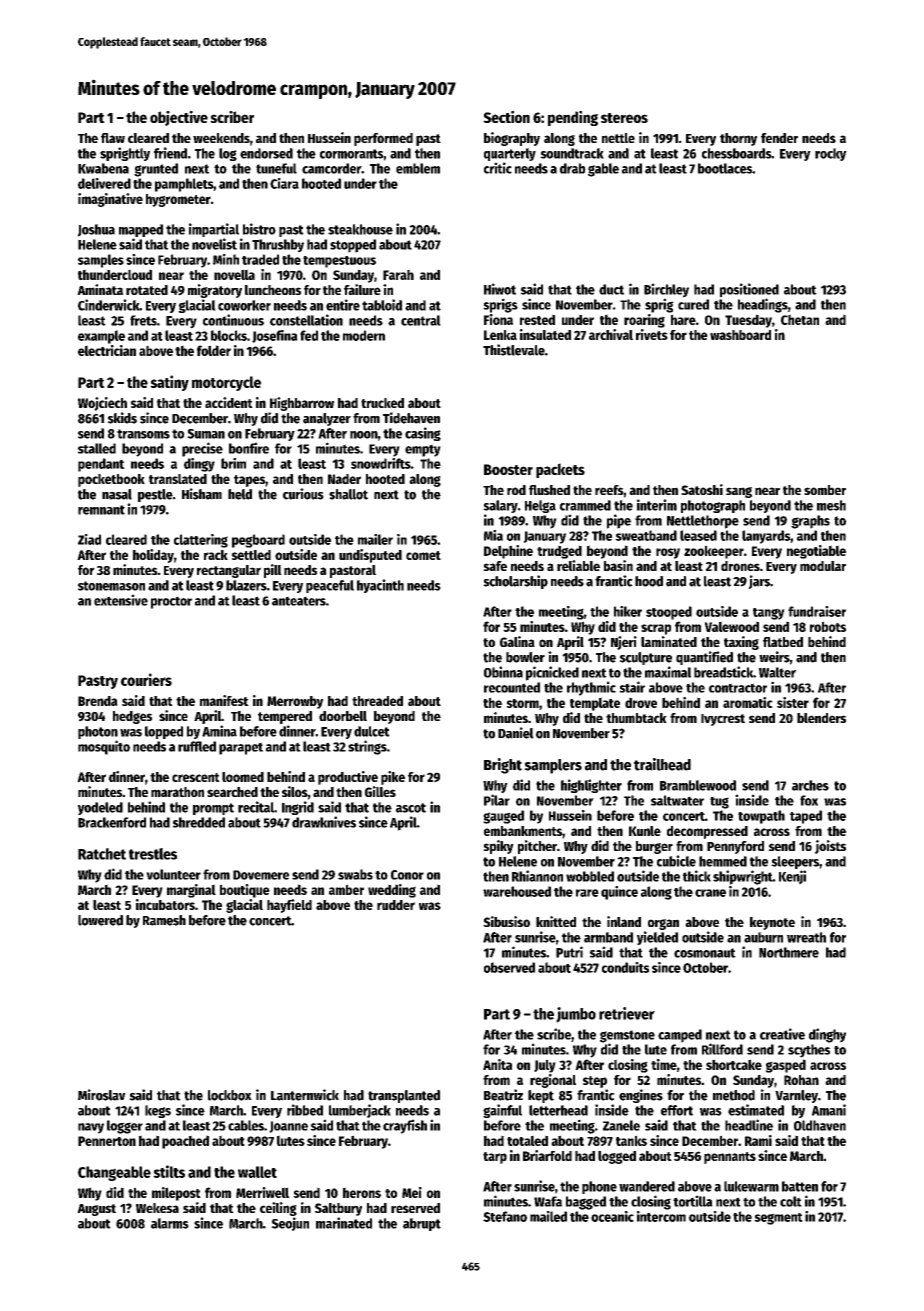 Image resolution: width=924 pixels, height=1311 pixels. Describe the element at coordinates (241, 748) in the image. I see `parapet` at that location.
